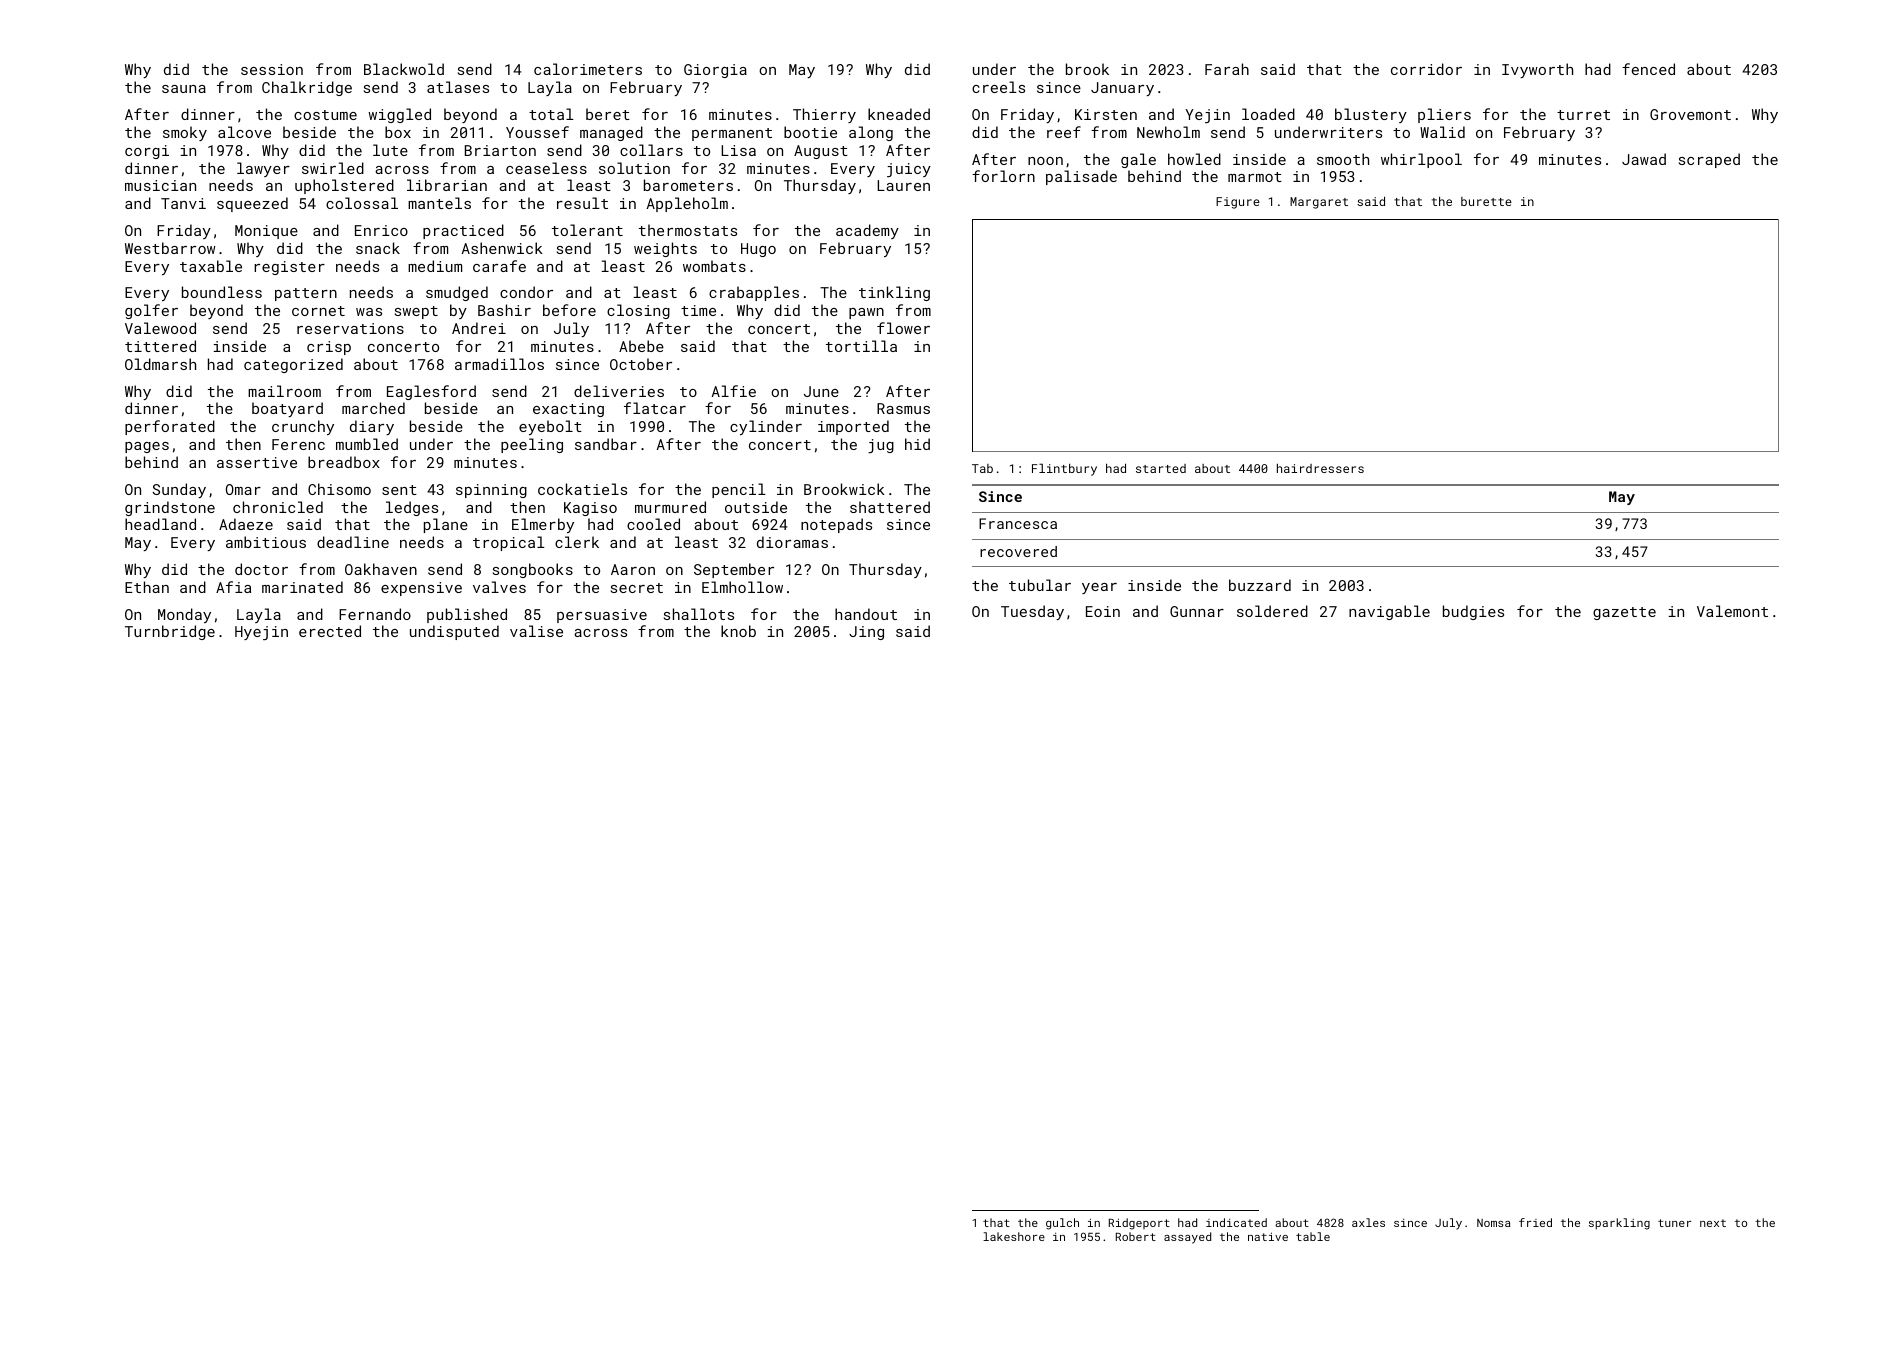 Image resolution: width=1903 pixels, height=1345 pixels. I want to click on Turnbridge, so click(170, 632).
